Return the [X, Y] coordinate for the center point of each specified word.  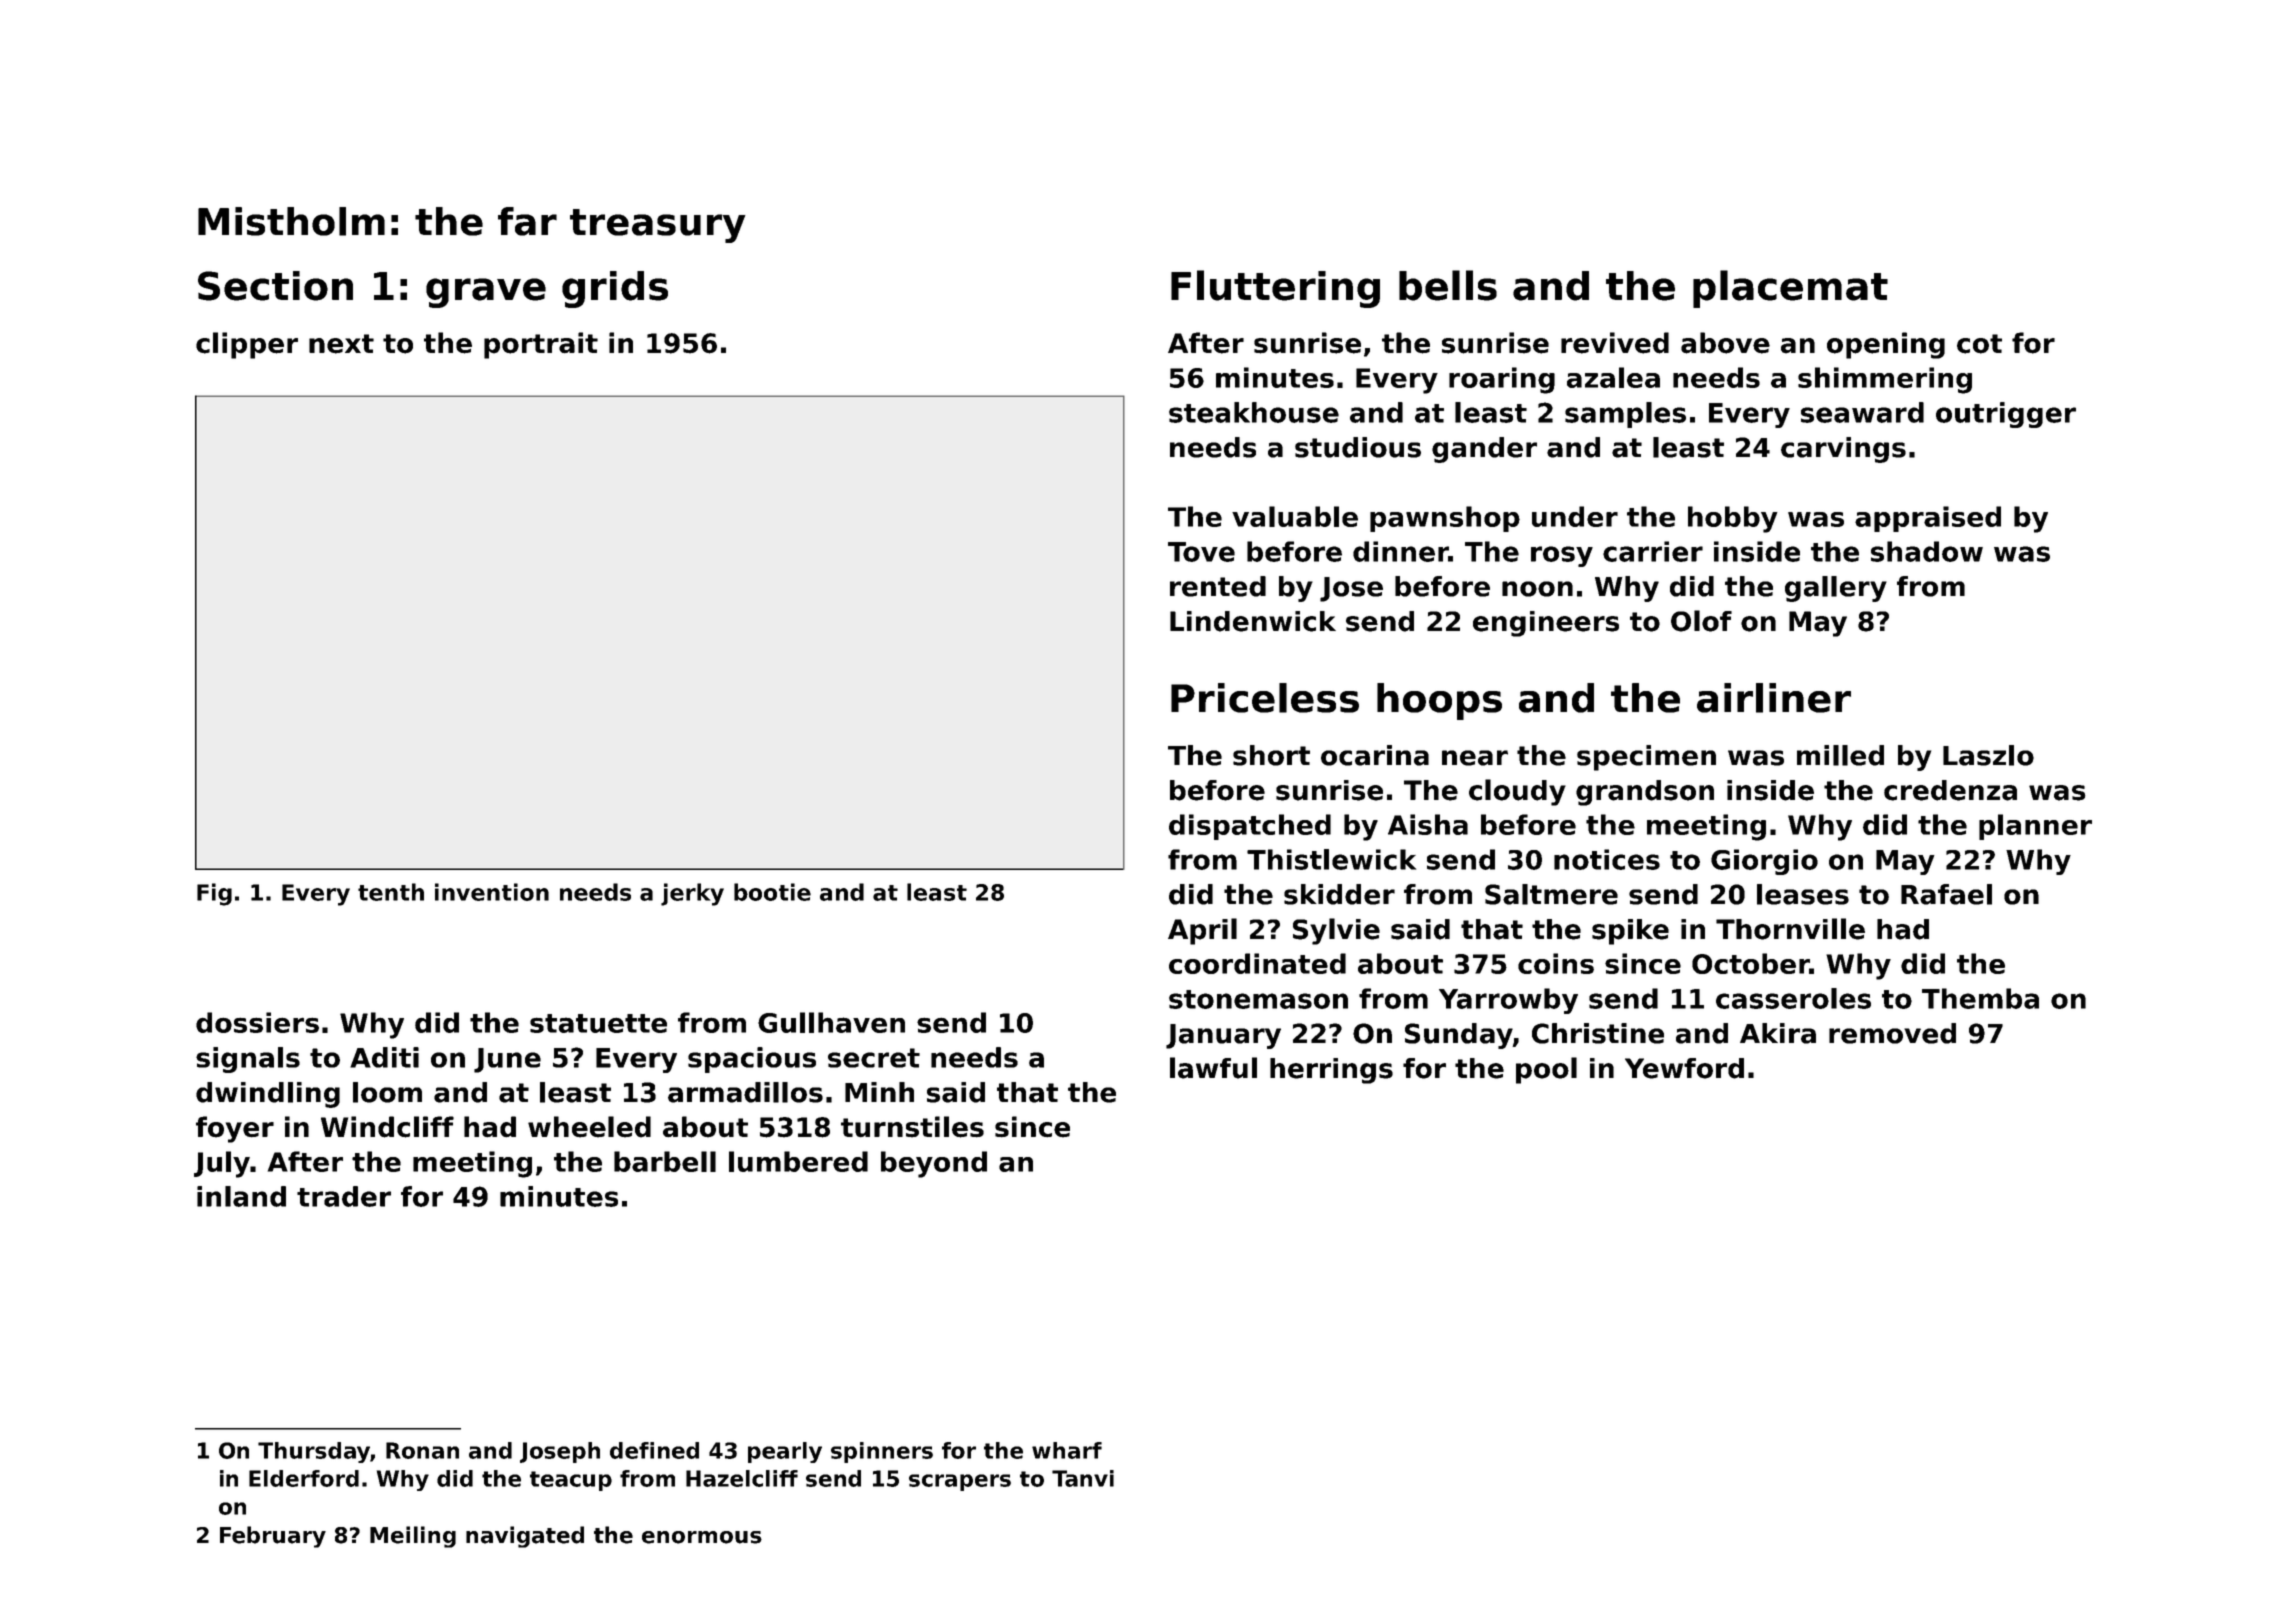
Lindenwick [1253, 621]
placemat [1790, 289]
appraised [1928, 519]
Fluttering [1275, 289]
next [341, 344]
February [273, 1537]
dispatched [1250, 827]
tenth [391, 892]
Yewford [1684, 1068]
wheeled [589, 1127]
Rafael [1946, 894]
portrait [541, 345]
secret [874, 1058]
